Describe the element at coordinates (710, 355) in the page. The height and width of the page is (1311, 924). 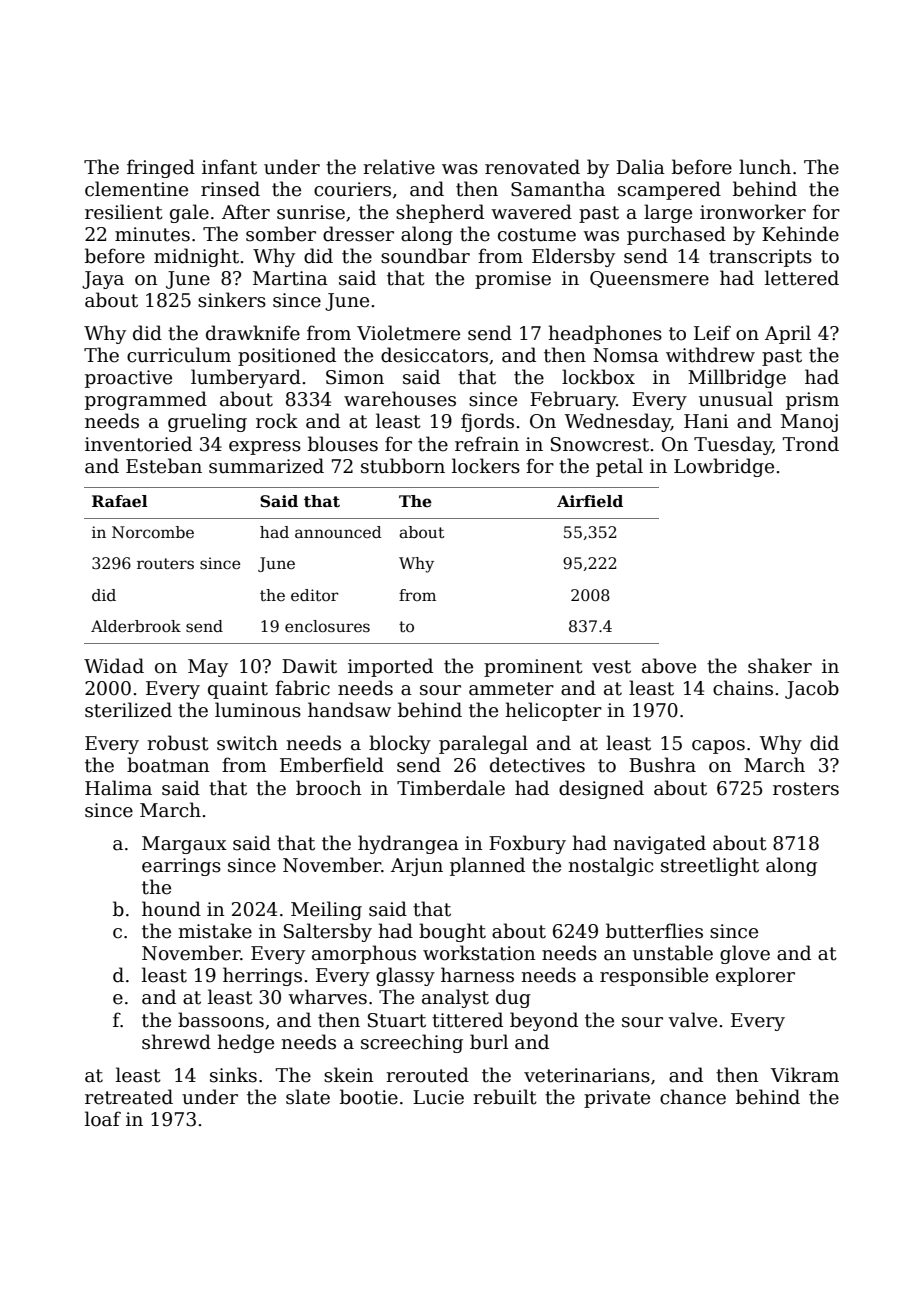
I see `withdrew` at that location.
